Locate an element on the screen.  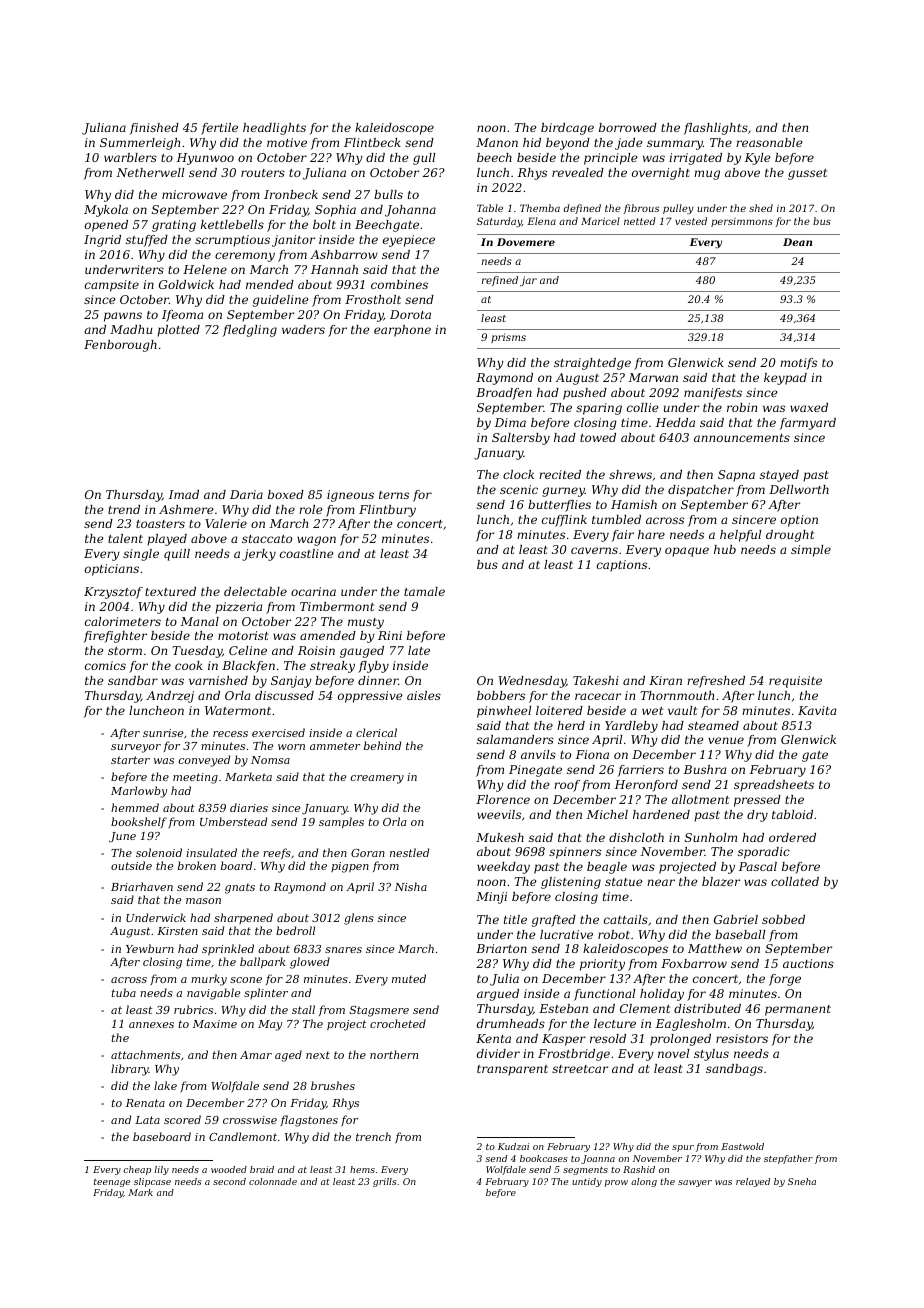
microwave is located at coordinates (194, 194).
